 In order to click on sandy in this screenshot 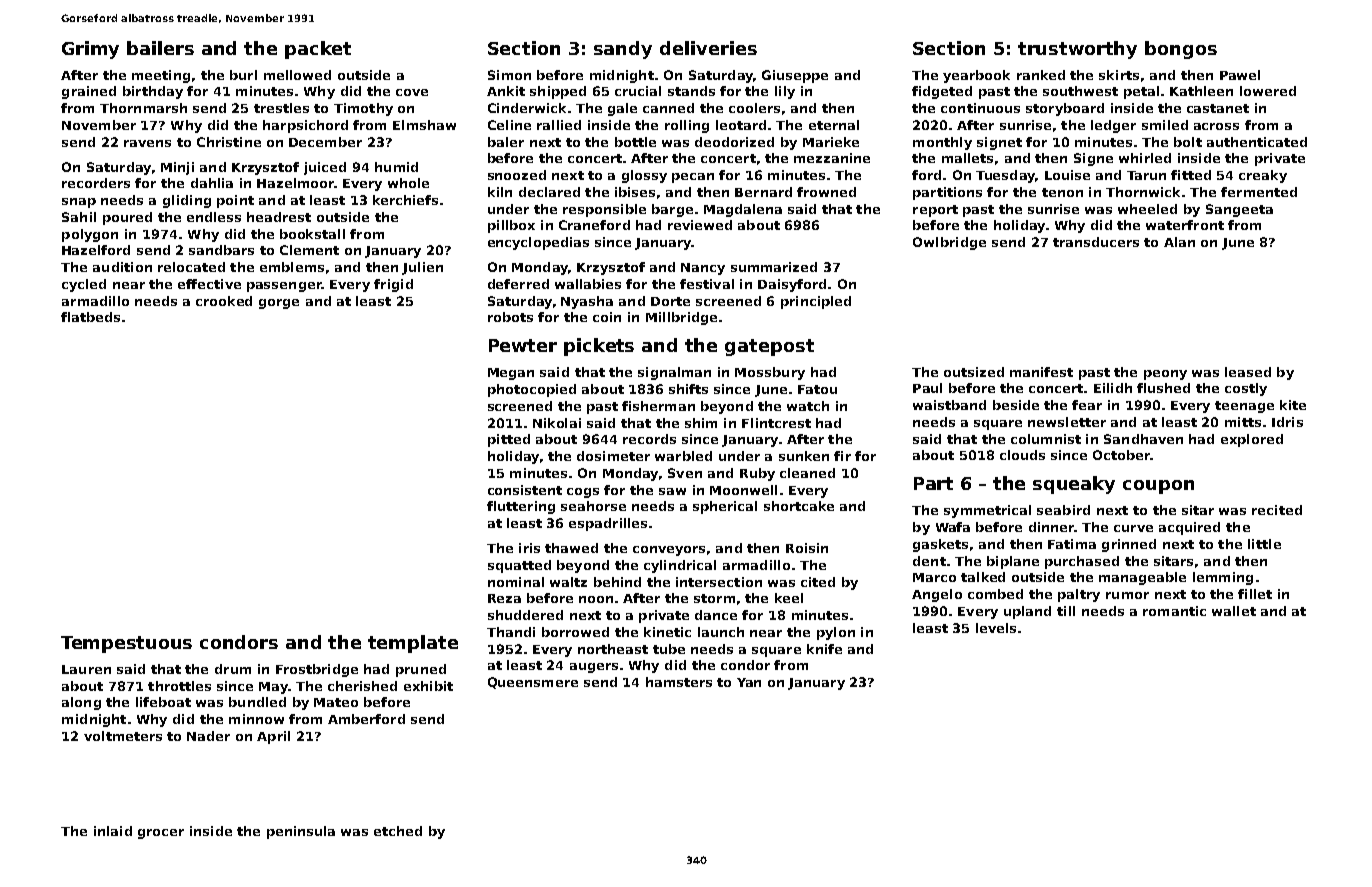, I will do `click(623, 50)`.
